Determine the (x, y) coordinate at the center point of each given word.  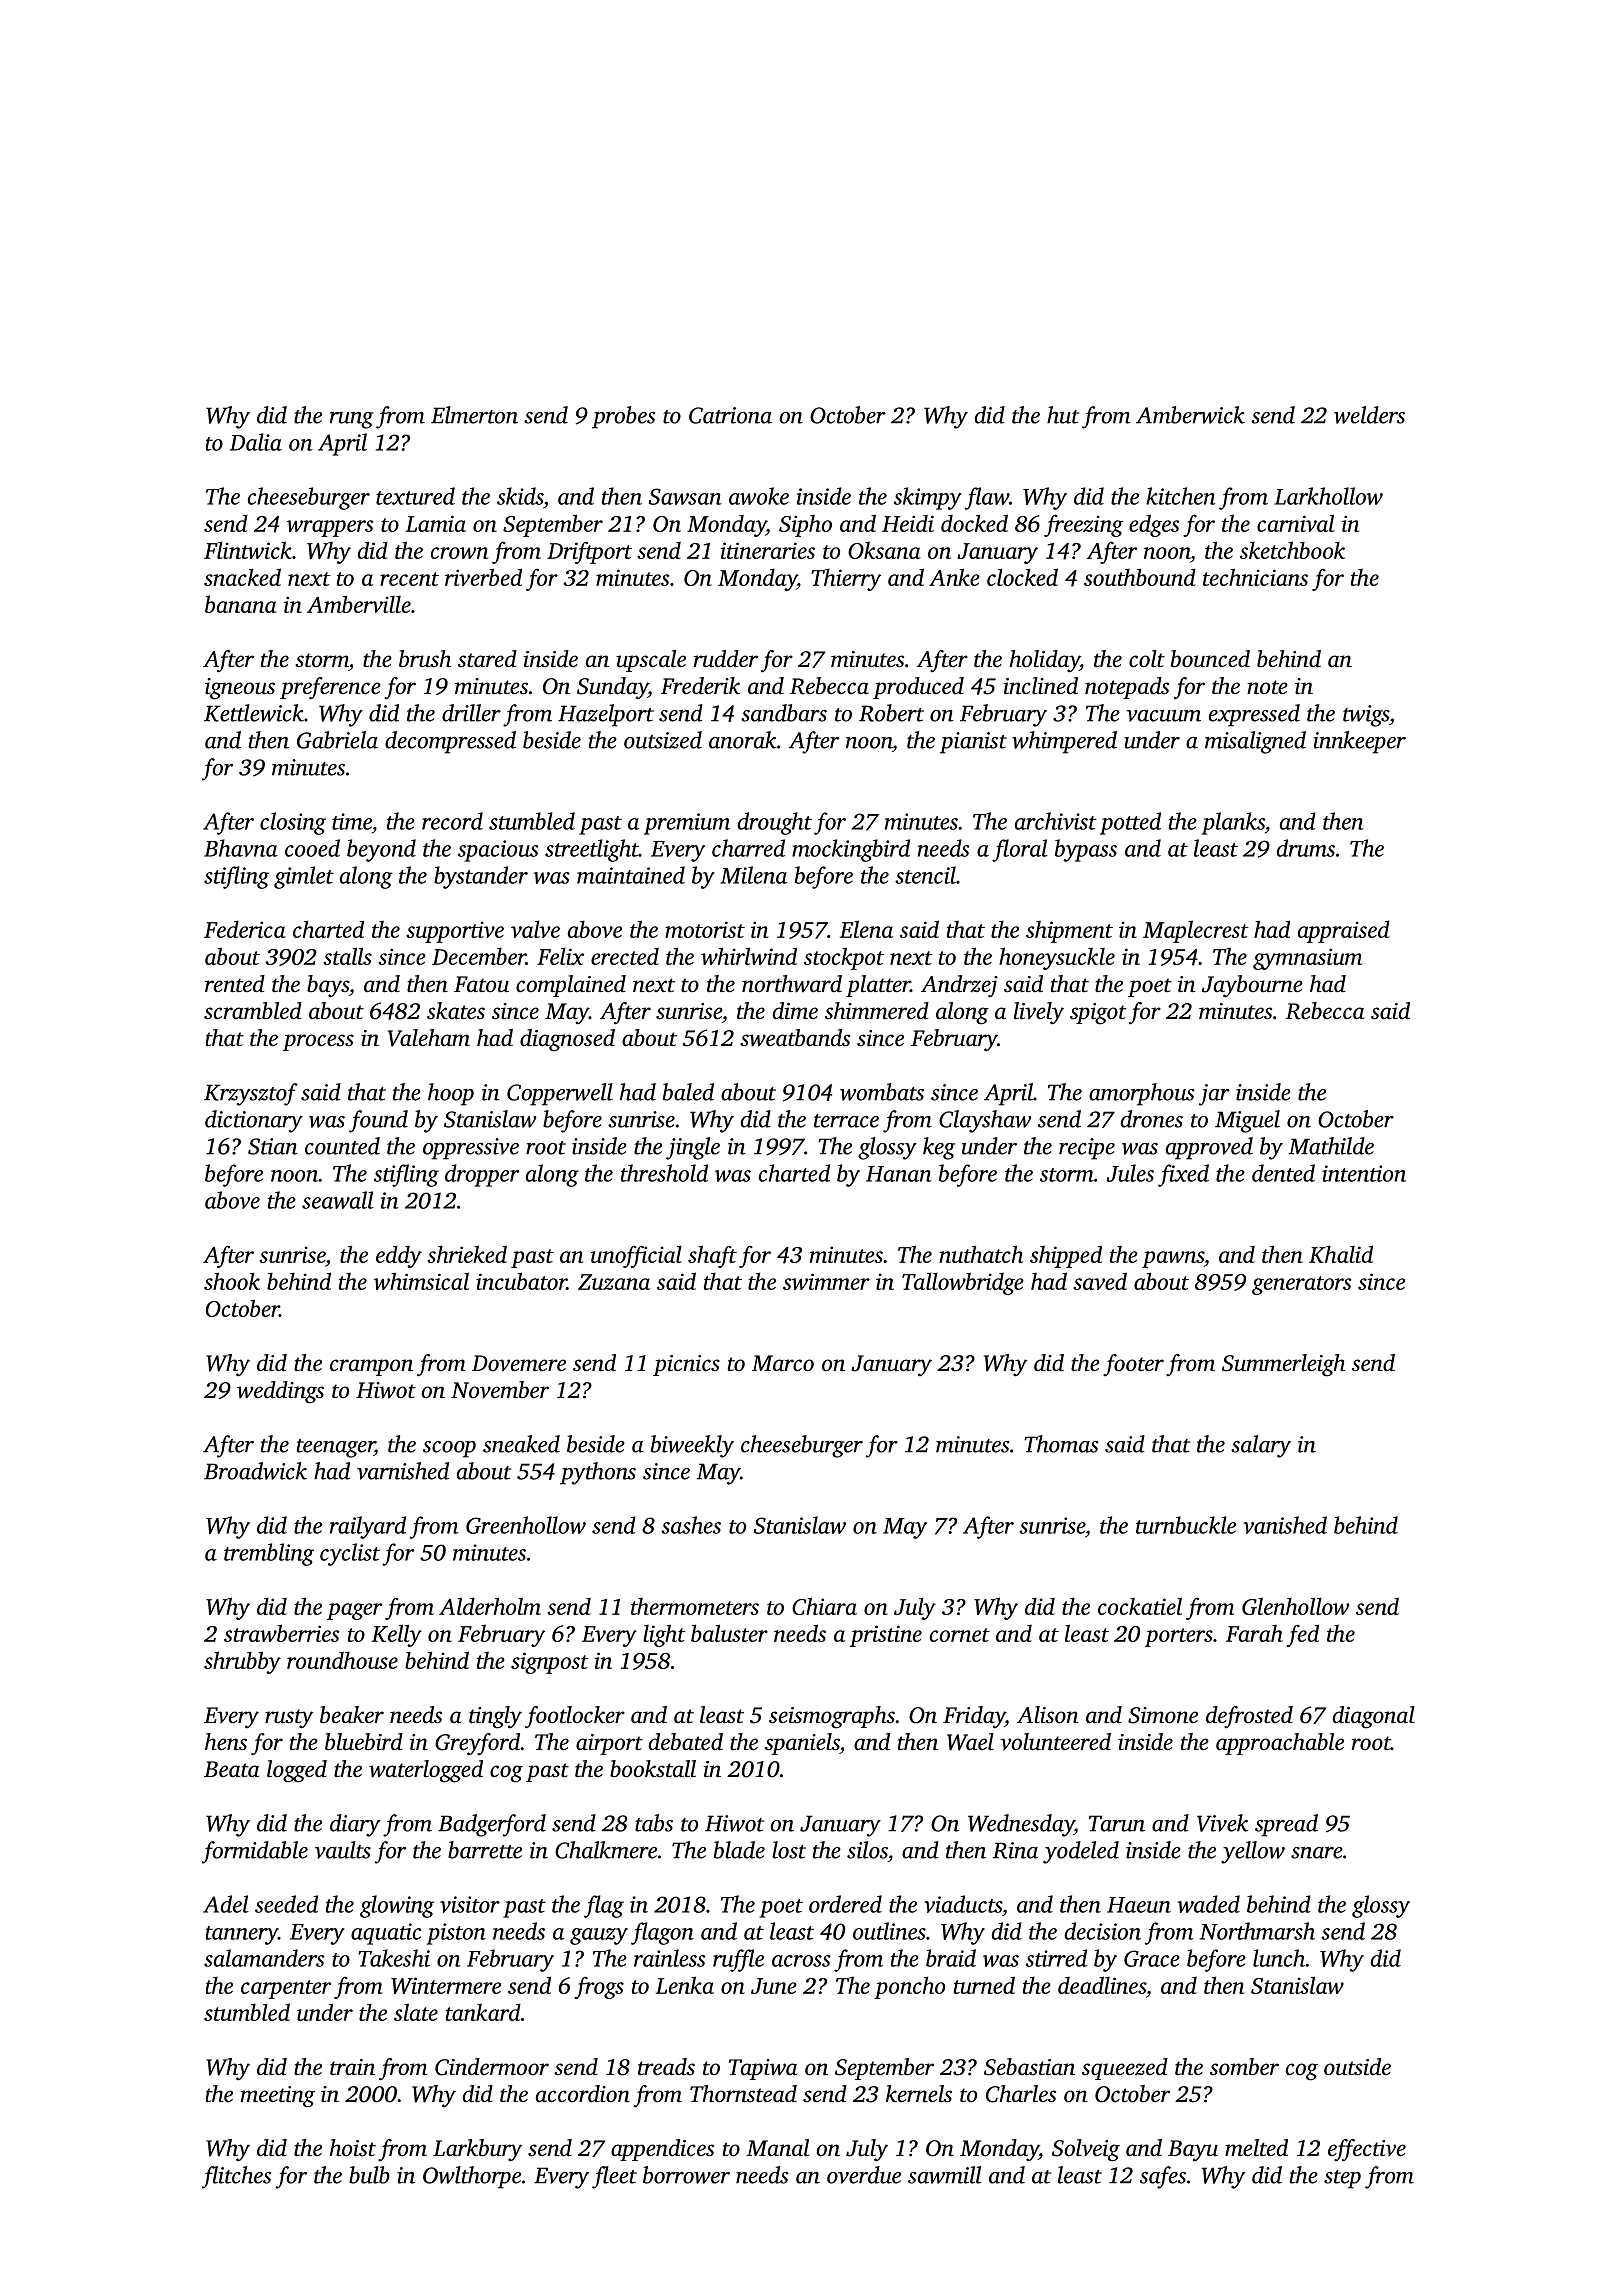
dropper (482, 1175)
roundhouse (342, 1660)
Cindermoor (492, 2067)
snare (1317, 1853)
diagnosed (567, 1040)
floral (1020, 850)
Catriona (730, 415)
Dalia (256, 442)
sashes (691, 1525)
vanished (1285, 1525)
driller (471, 713)
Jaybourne (1252, 986)
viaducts (963, 1904)
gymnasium (1307, 959)
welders (1369, 415)
